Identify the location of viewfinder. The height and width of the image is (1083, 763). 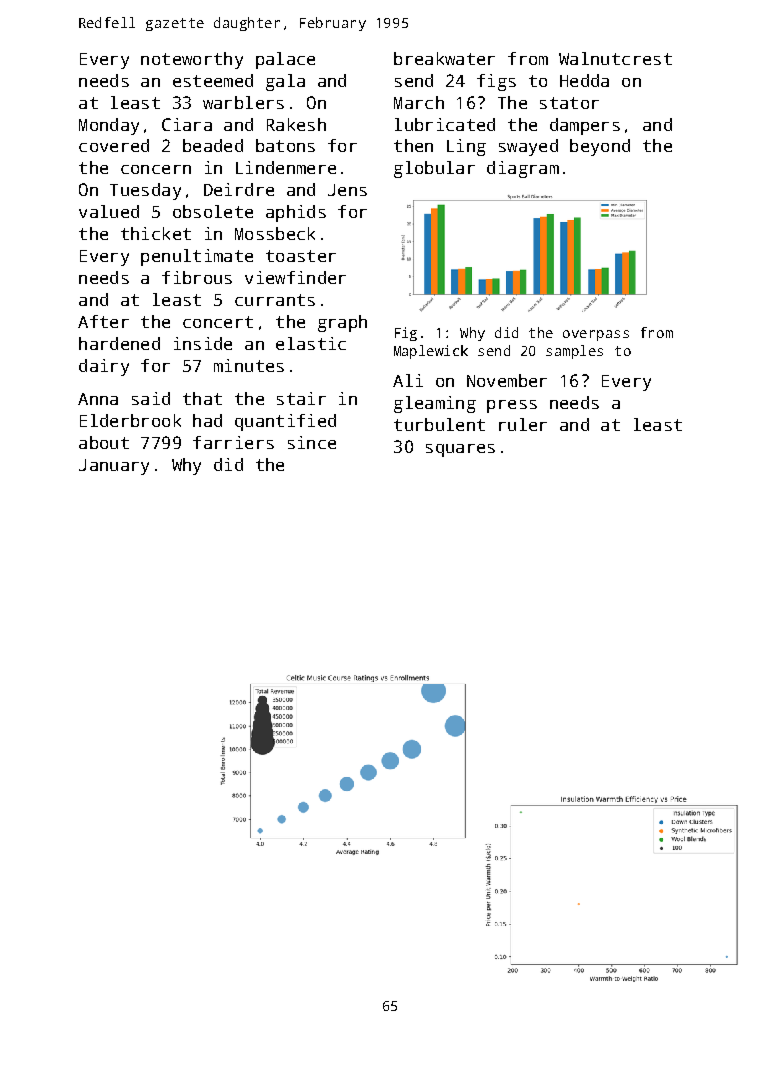
(295, 277).
